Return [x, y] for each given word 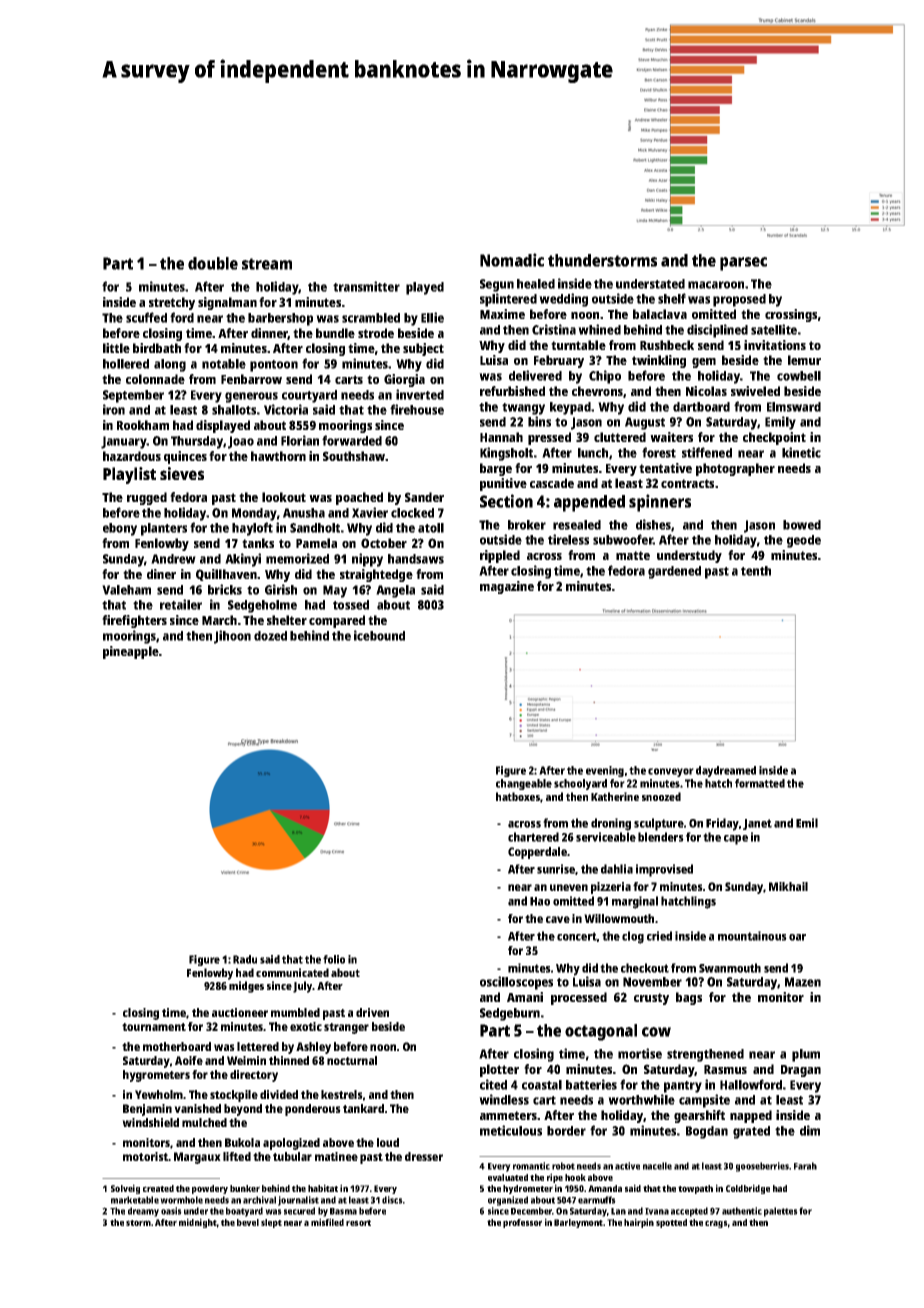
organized [508, 1201]
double [213, 263]
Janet [757, 824]
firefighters [134, 621]
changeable [524, 784]
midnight [198, 1223]
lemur [804, 360]
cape [736, 840]
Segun [497, 285]
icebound [379, 635]
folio [334, 959]
